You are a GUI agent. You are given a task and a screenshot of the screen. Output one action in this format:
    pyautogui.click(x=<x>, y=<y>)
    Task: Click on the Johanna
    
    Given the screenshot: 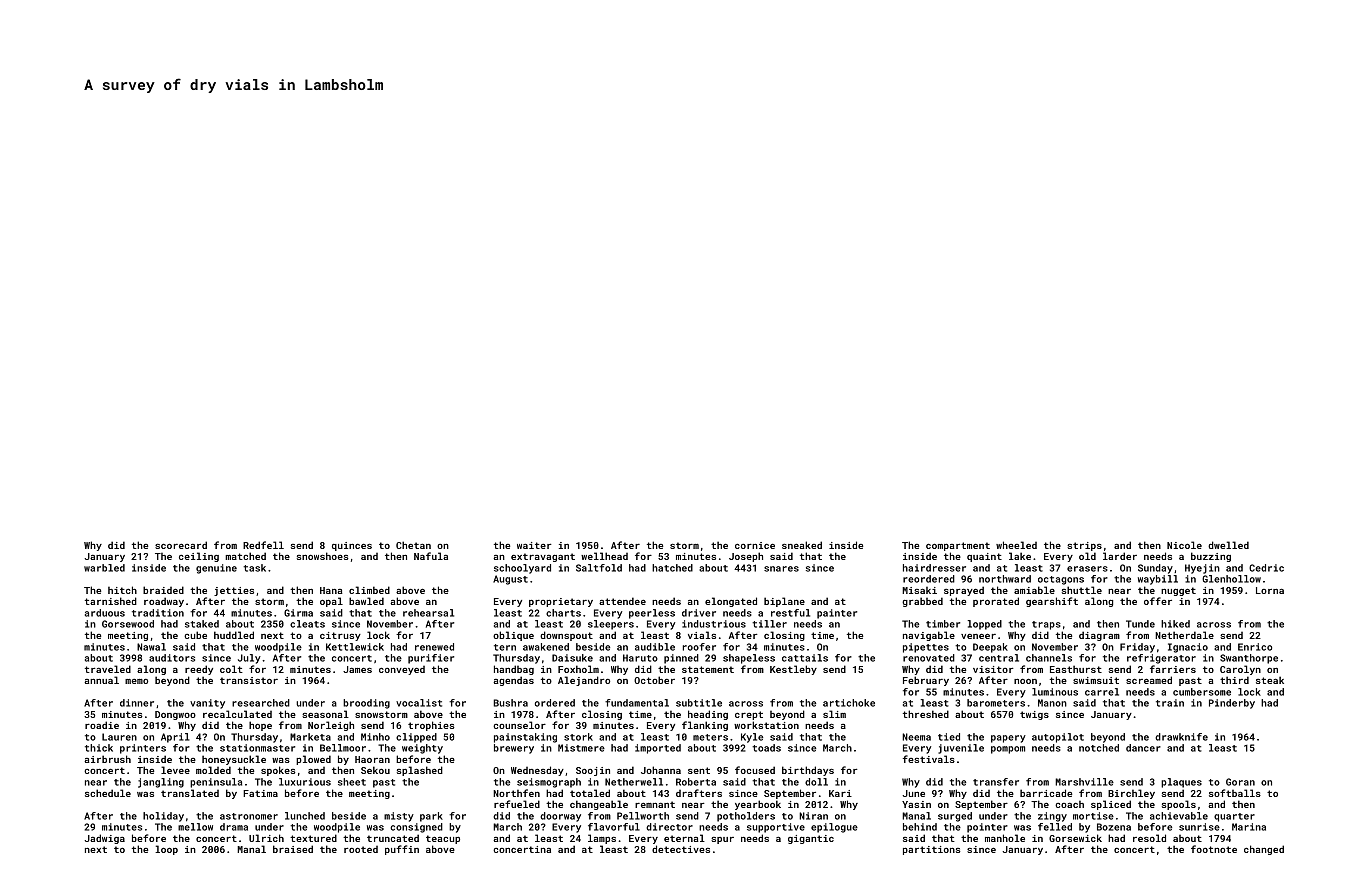 What is the action you would take?
    pyautogui.click(x=661, y=770)
